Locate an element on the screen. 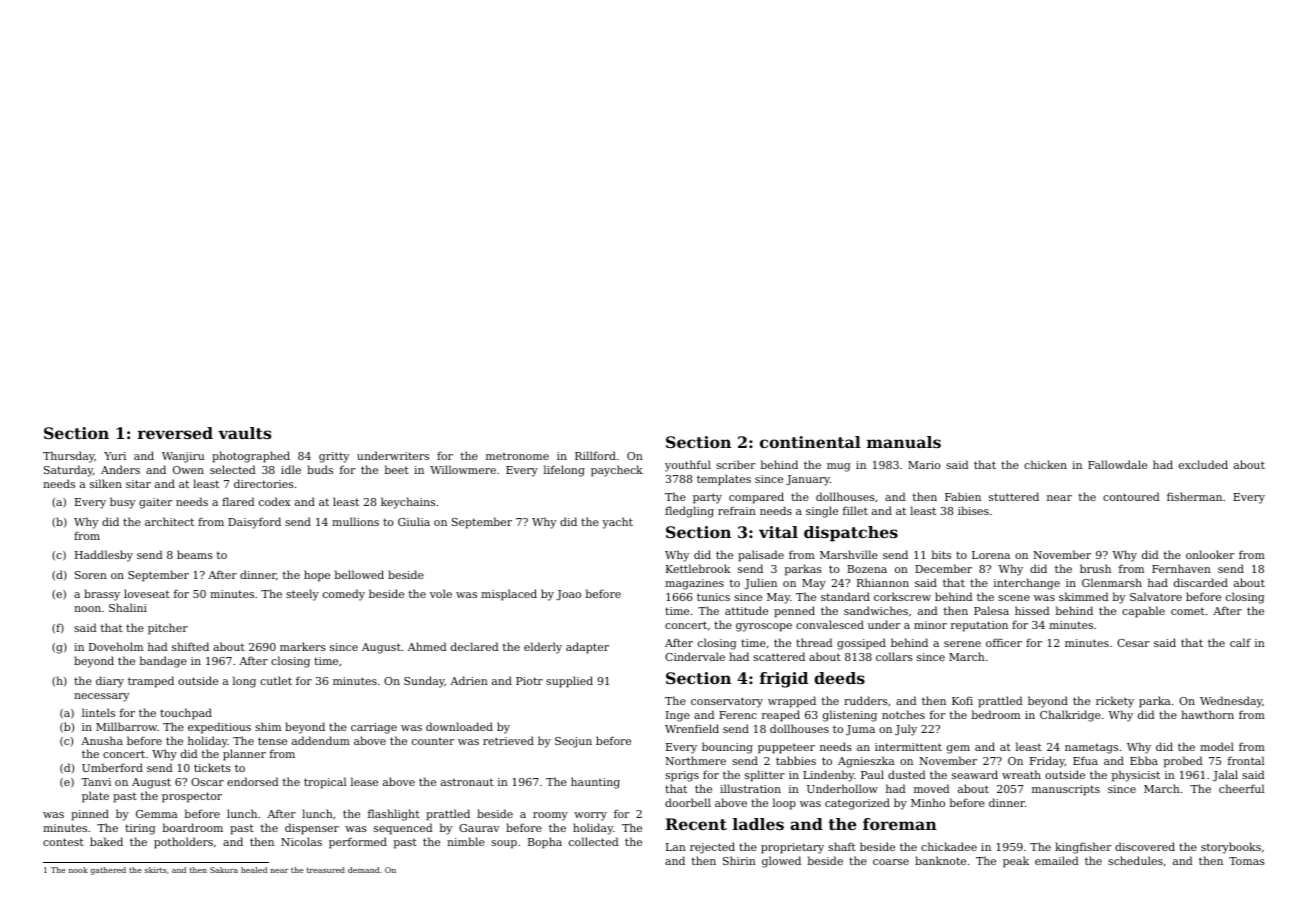 The image size is (1308, 924). excluded is located at coordinates (1203, 464).
